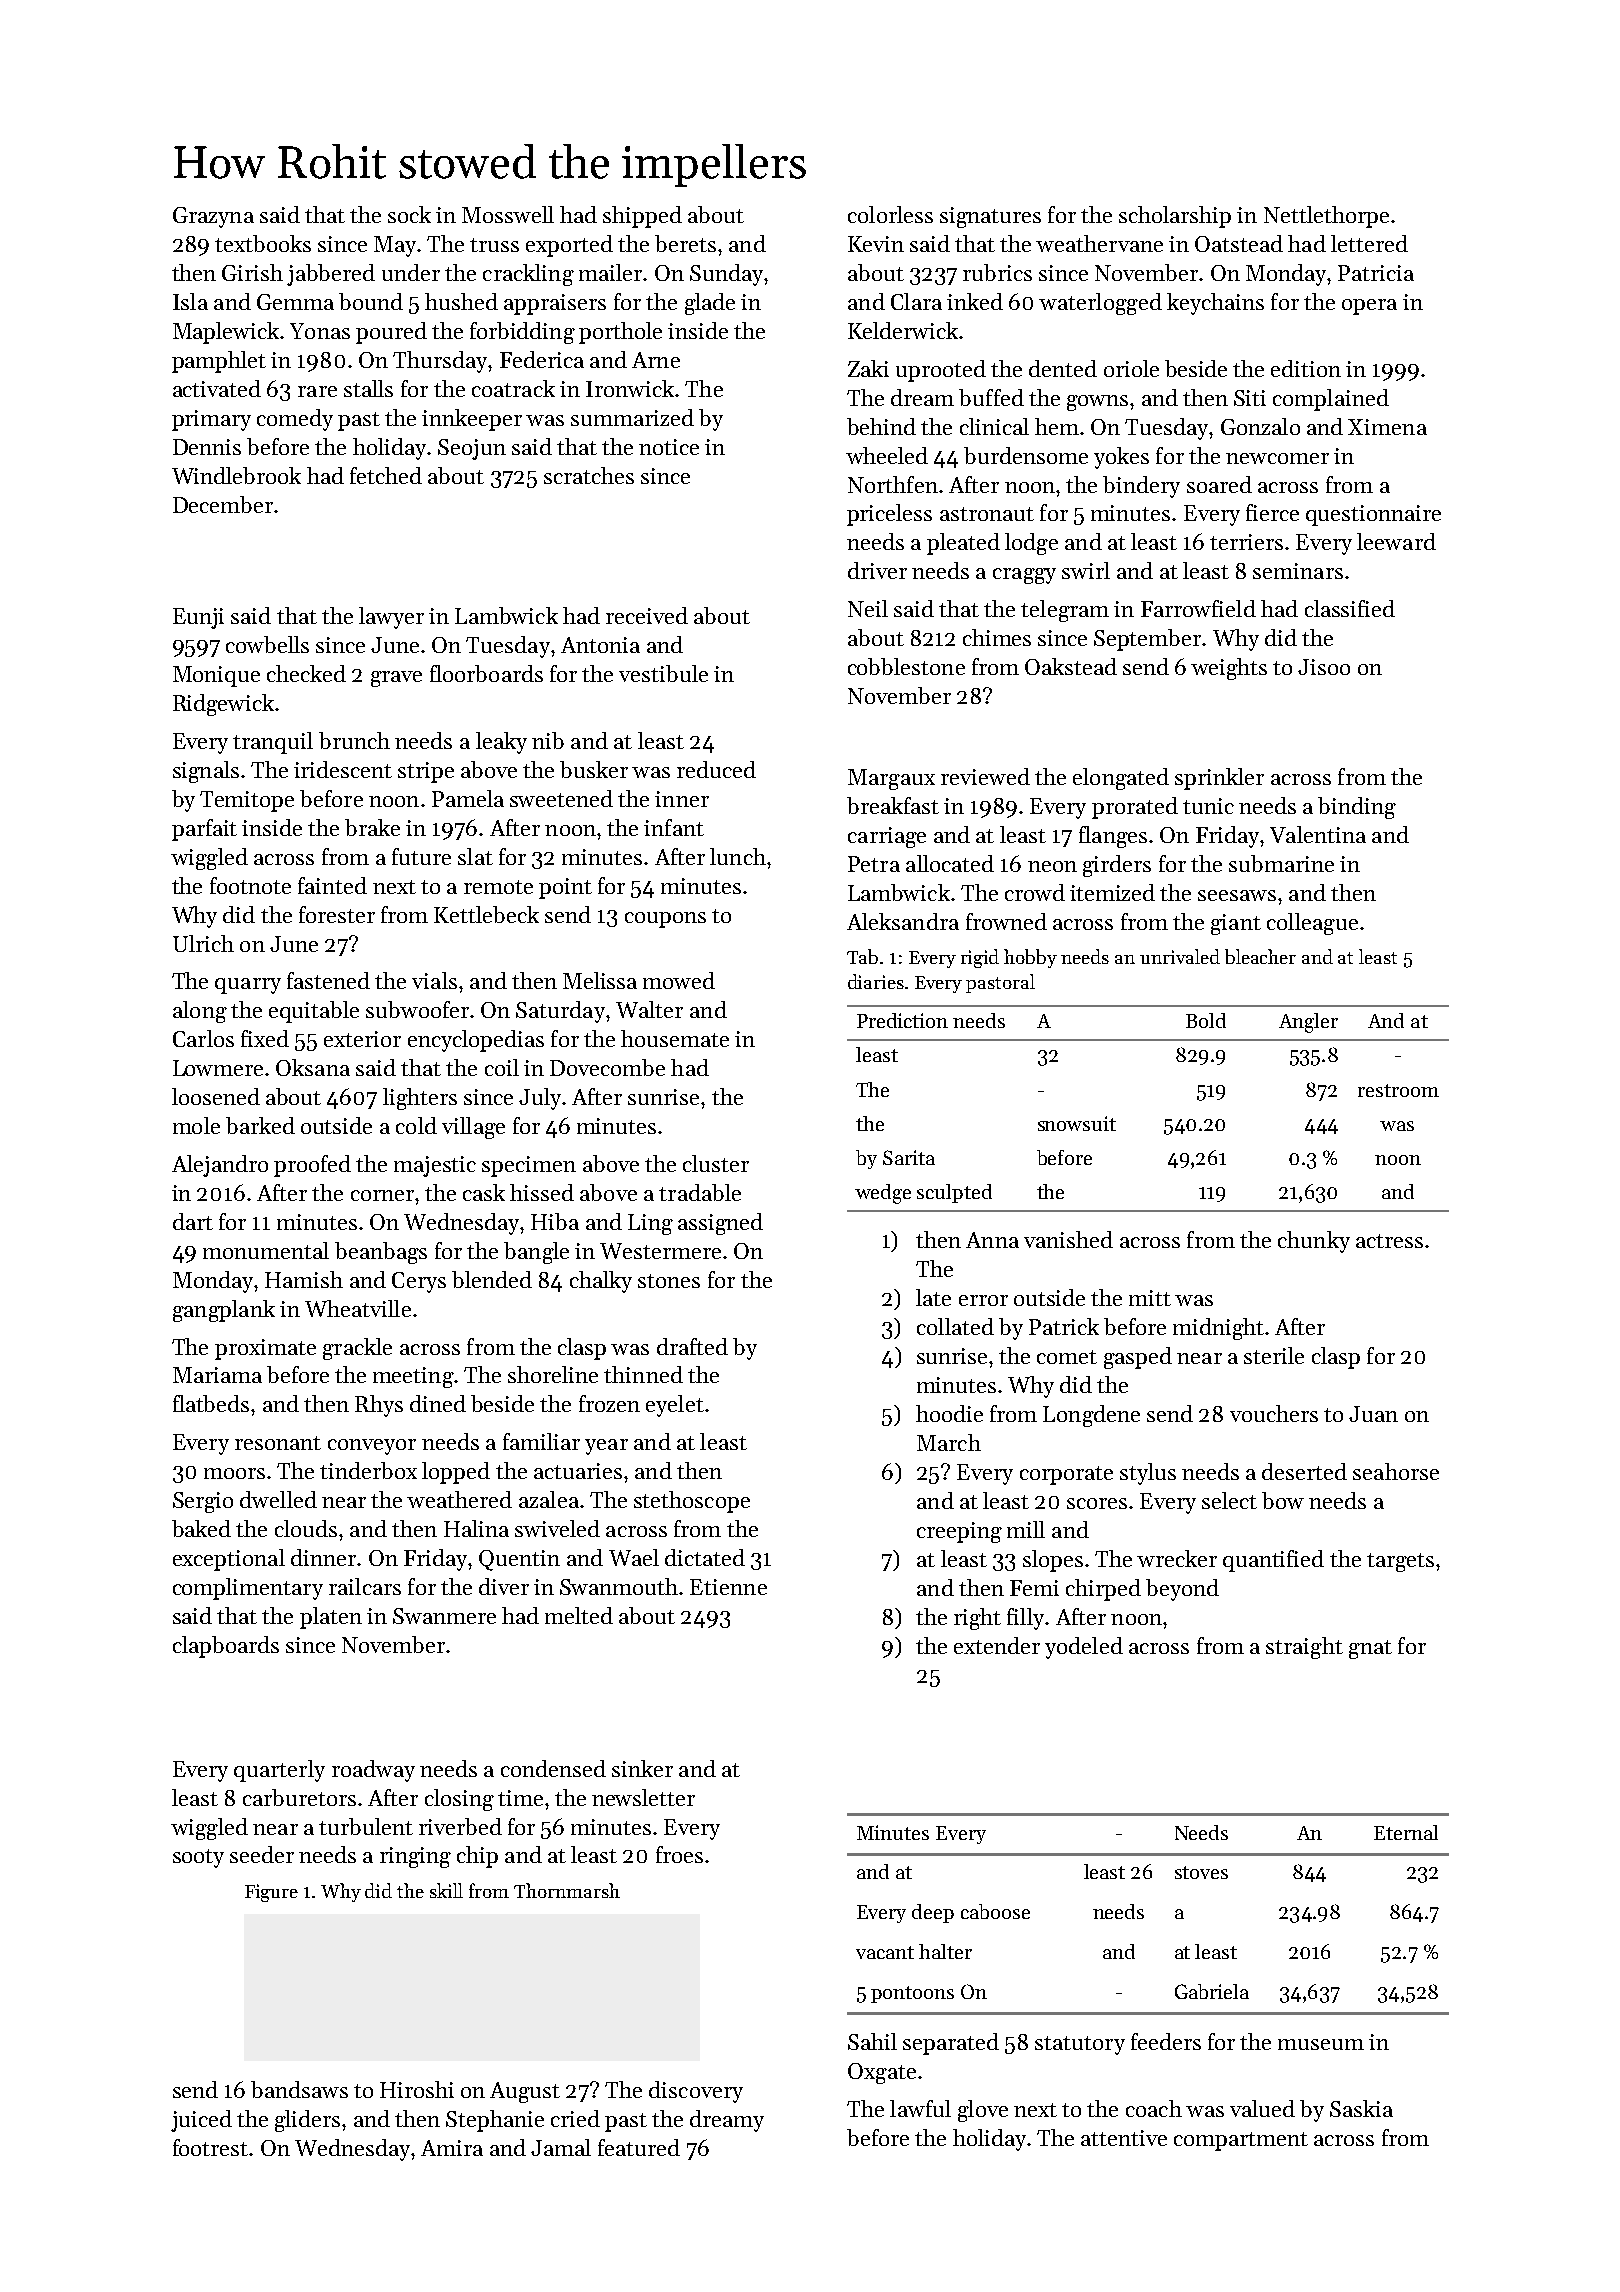  Describe the element at coordinates (1306, 368) in the screenshot. I see `edition` at that location.
